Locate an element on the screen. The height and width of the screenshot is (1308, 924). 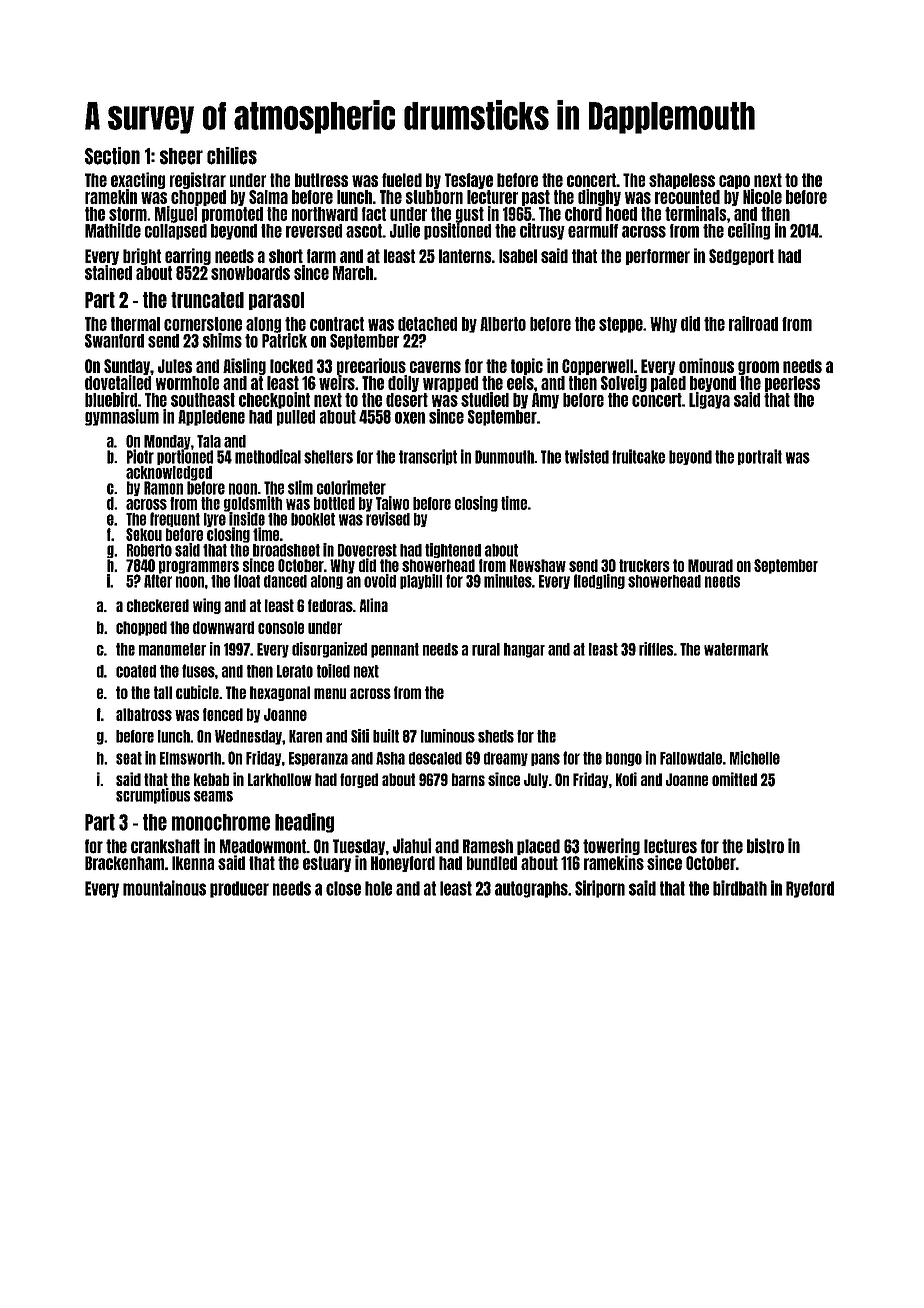
birdbath is located at coordinates (740, 888).
